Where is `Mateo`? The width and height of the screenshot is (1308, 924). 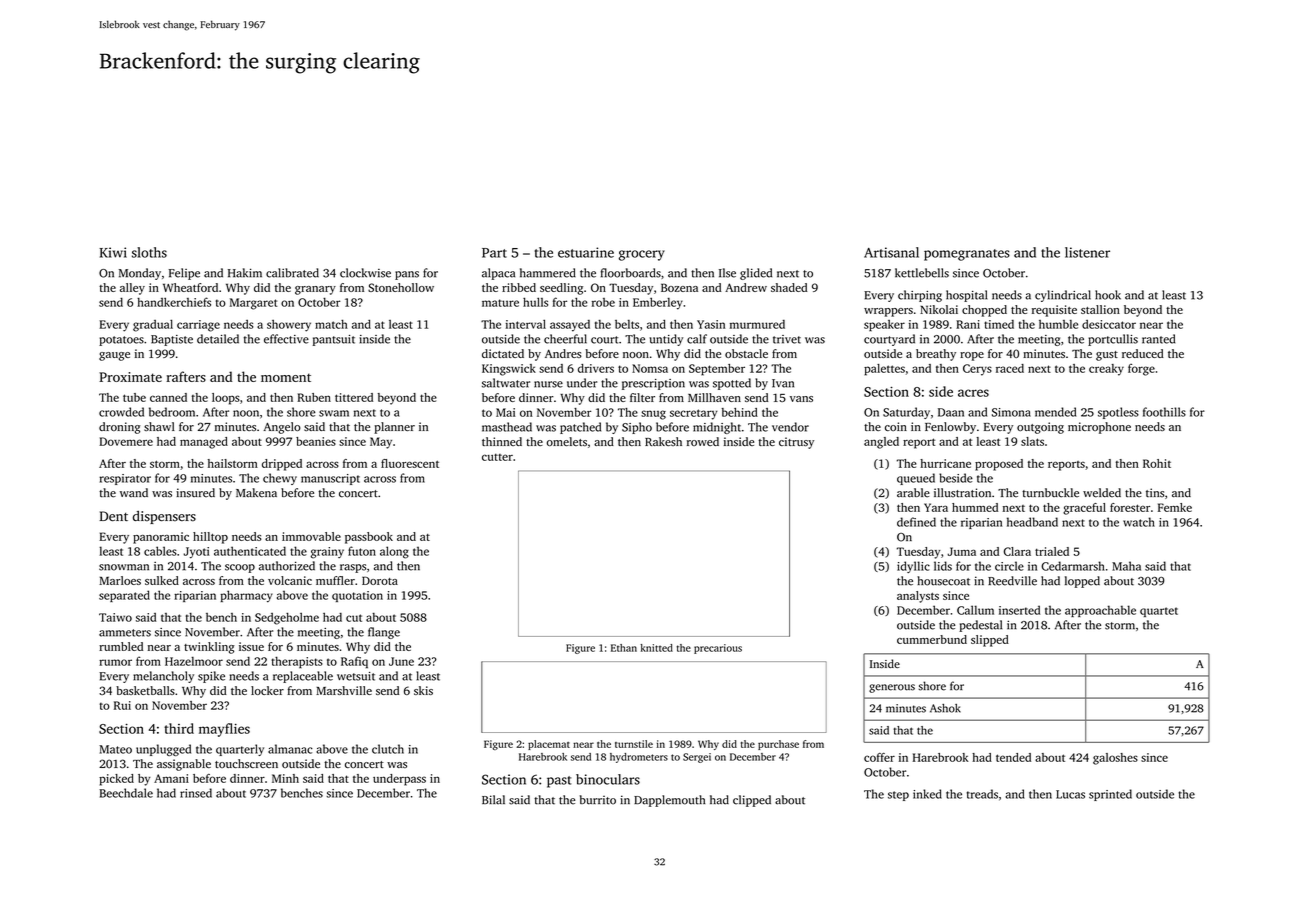
Mateo is located at coordinates (115, 749).
